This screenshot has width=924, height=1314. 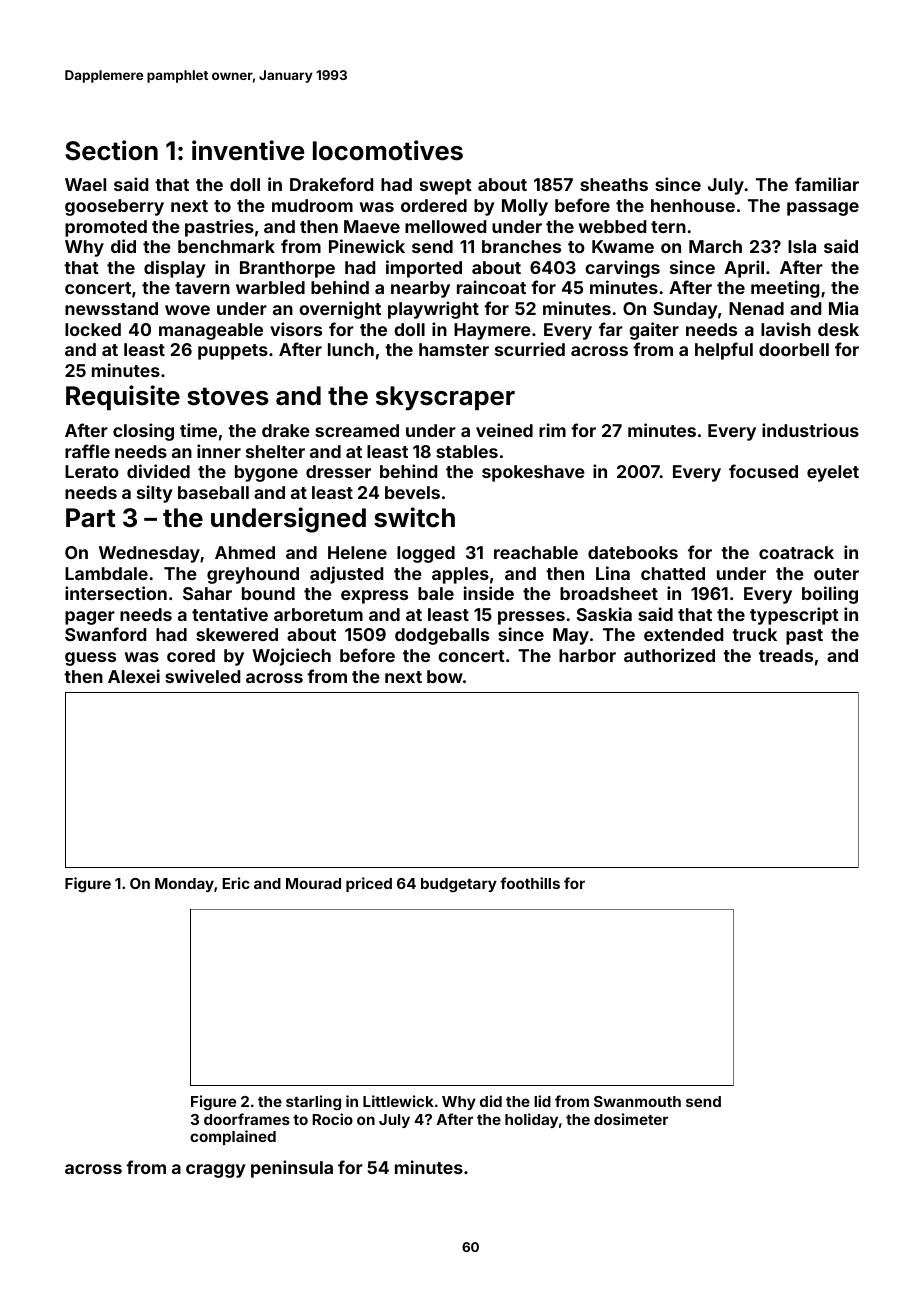 I want to click on mellowed, so click(x=445, y=226).
